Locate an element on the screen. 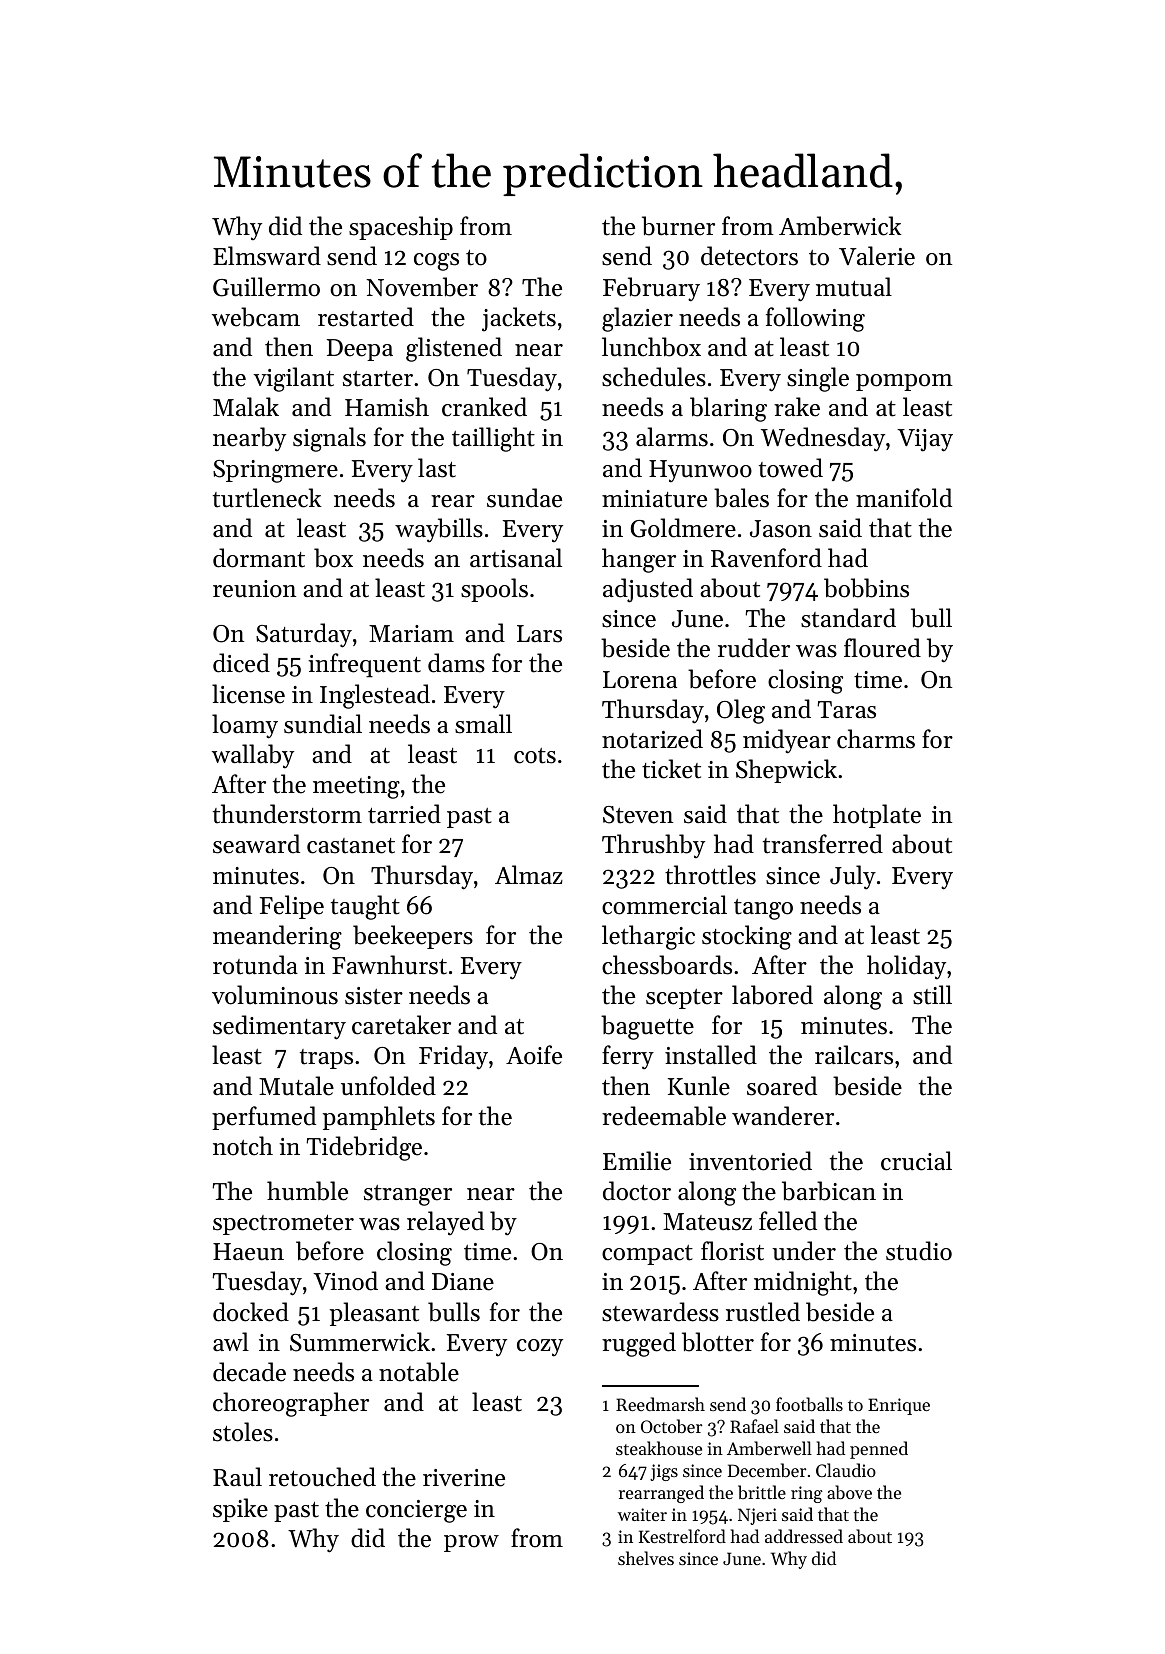 The width and height of the screenshot is (1165, 1654). Amberwick is located at coordinates (840, 226).
